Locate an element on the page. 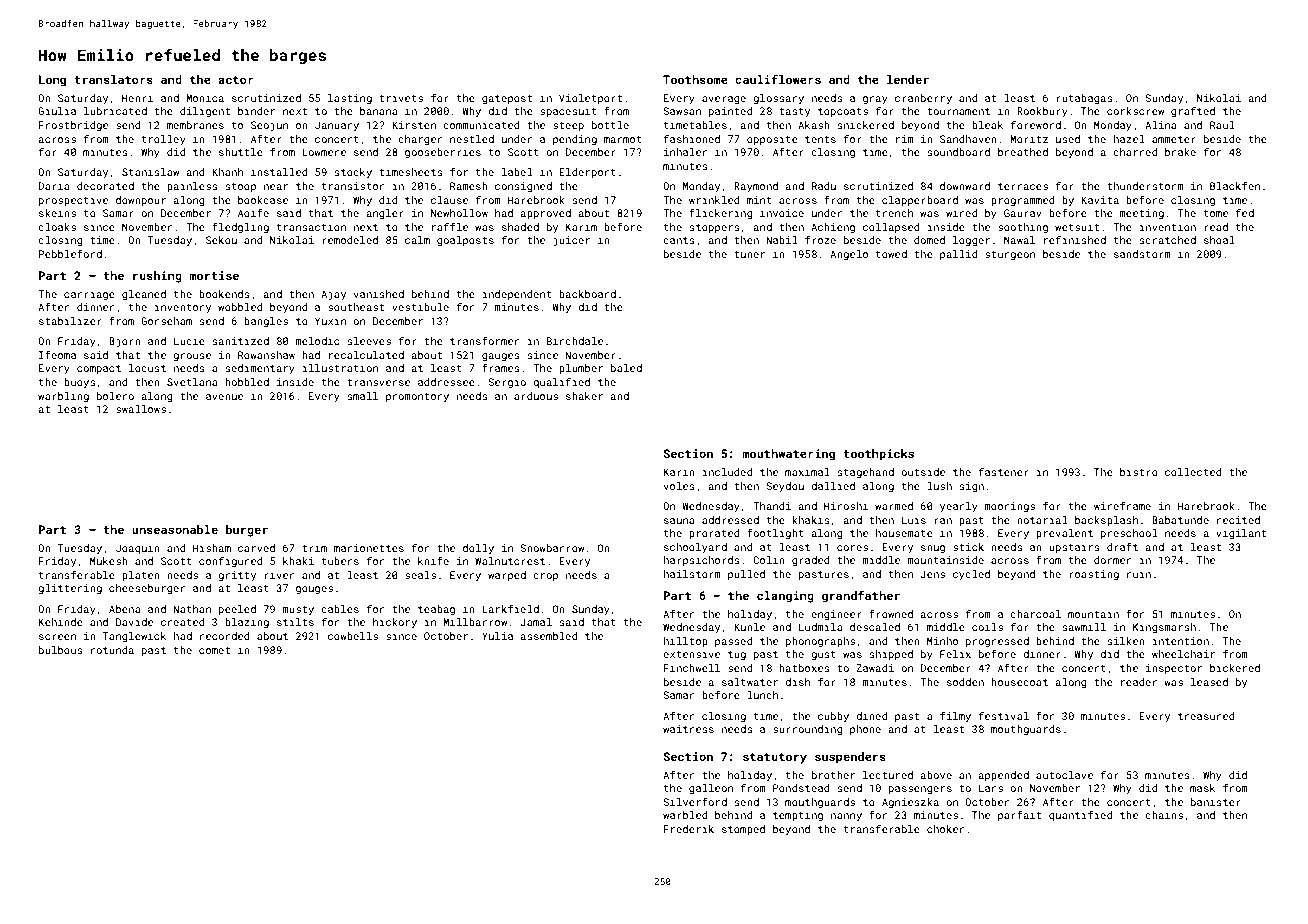  toothpicks is located at coordinates (878, 455).
